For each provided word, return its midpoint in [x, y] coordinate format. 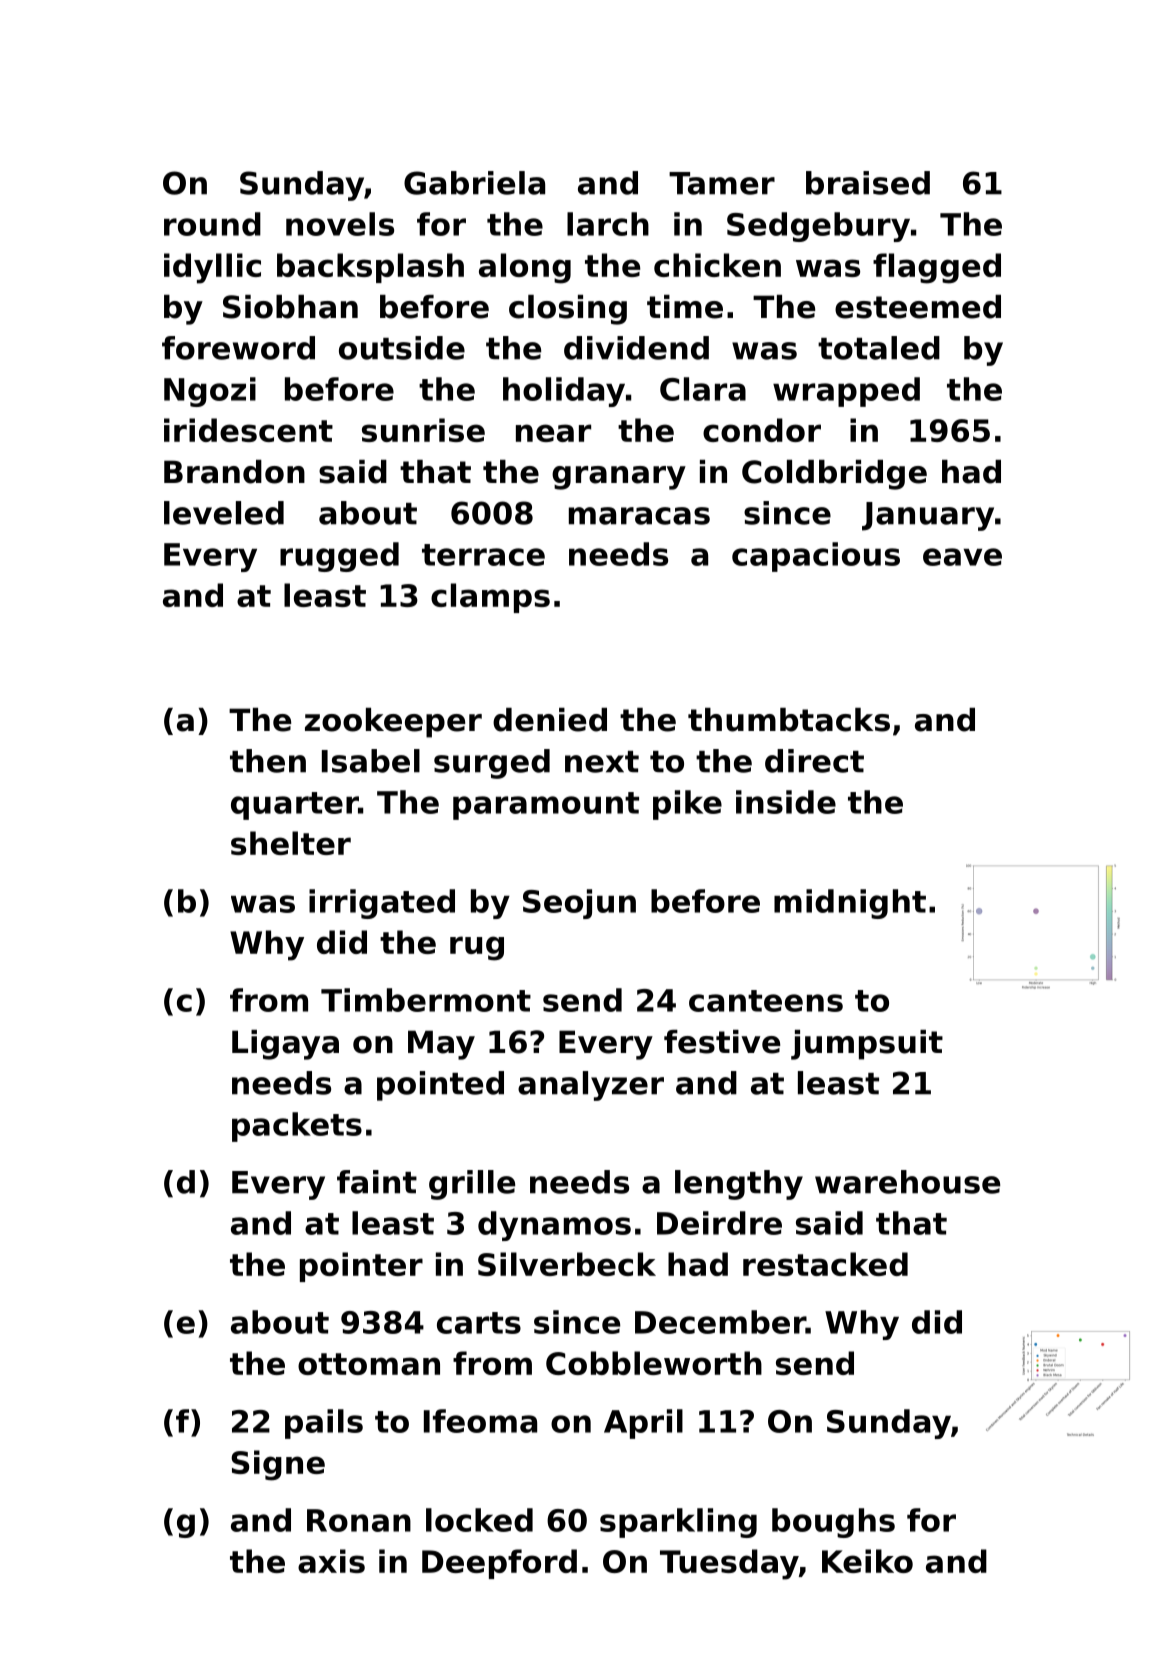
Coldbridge [834, 475]
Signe [278, 1465]
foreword [238, 348]
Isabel [371, 761]
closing [568, 310]
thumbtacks [789, 720]
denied [550, 720]
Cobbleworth [654, 1363]
